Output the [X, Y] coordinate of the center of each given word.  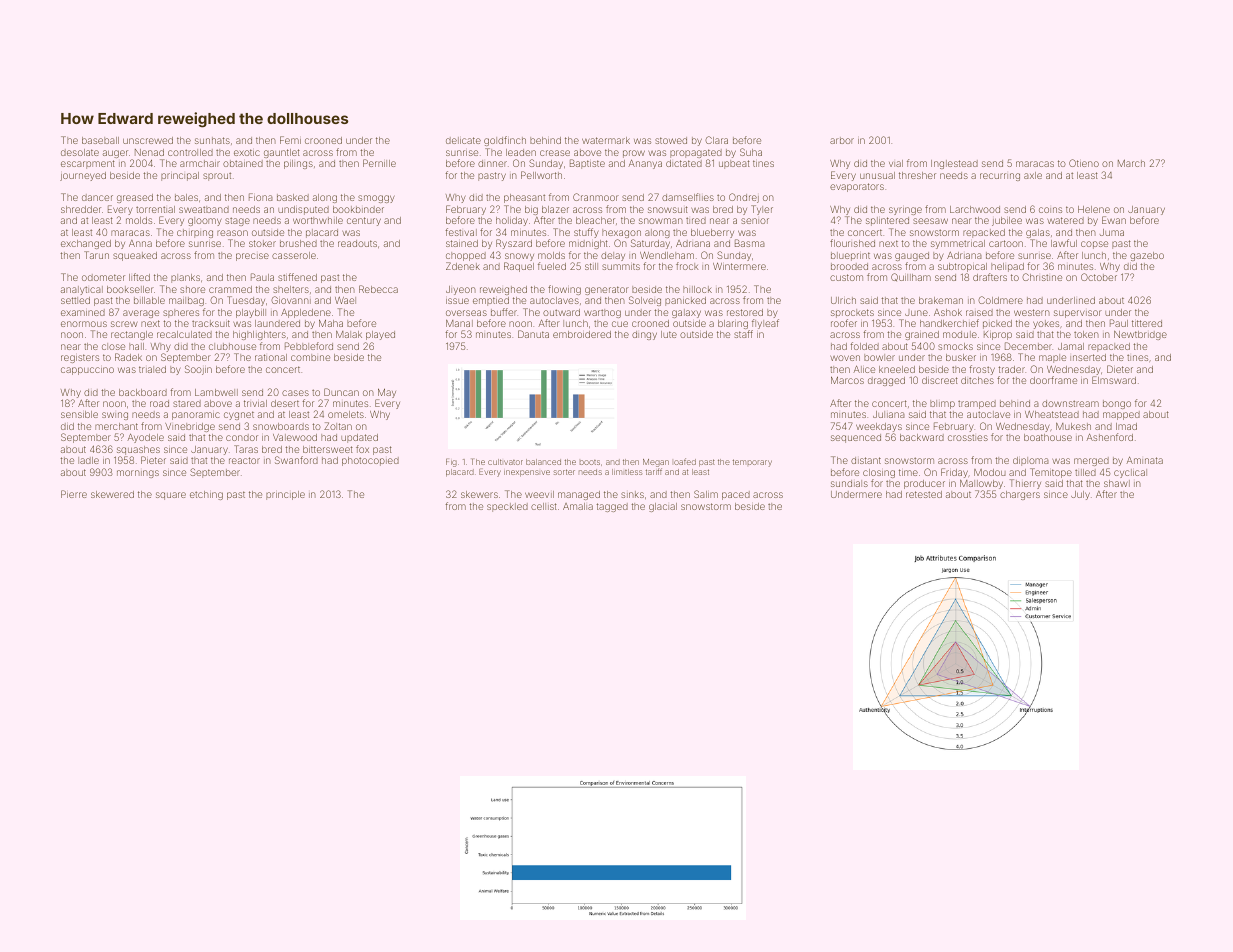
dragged [886, 381]
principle [285, 495]
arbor [842, 140]
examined [83, 312]
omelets [346, 414]
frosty [982, 370]
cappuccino [87, 371]
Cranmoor [596, 197]
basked [293, 197]
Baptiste [587, 164]
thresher [917, 175]
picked [997, 324]
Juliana [889, 414]
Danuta [533, 334]
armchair [200, 163]
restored [745, 312]
